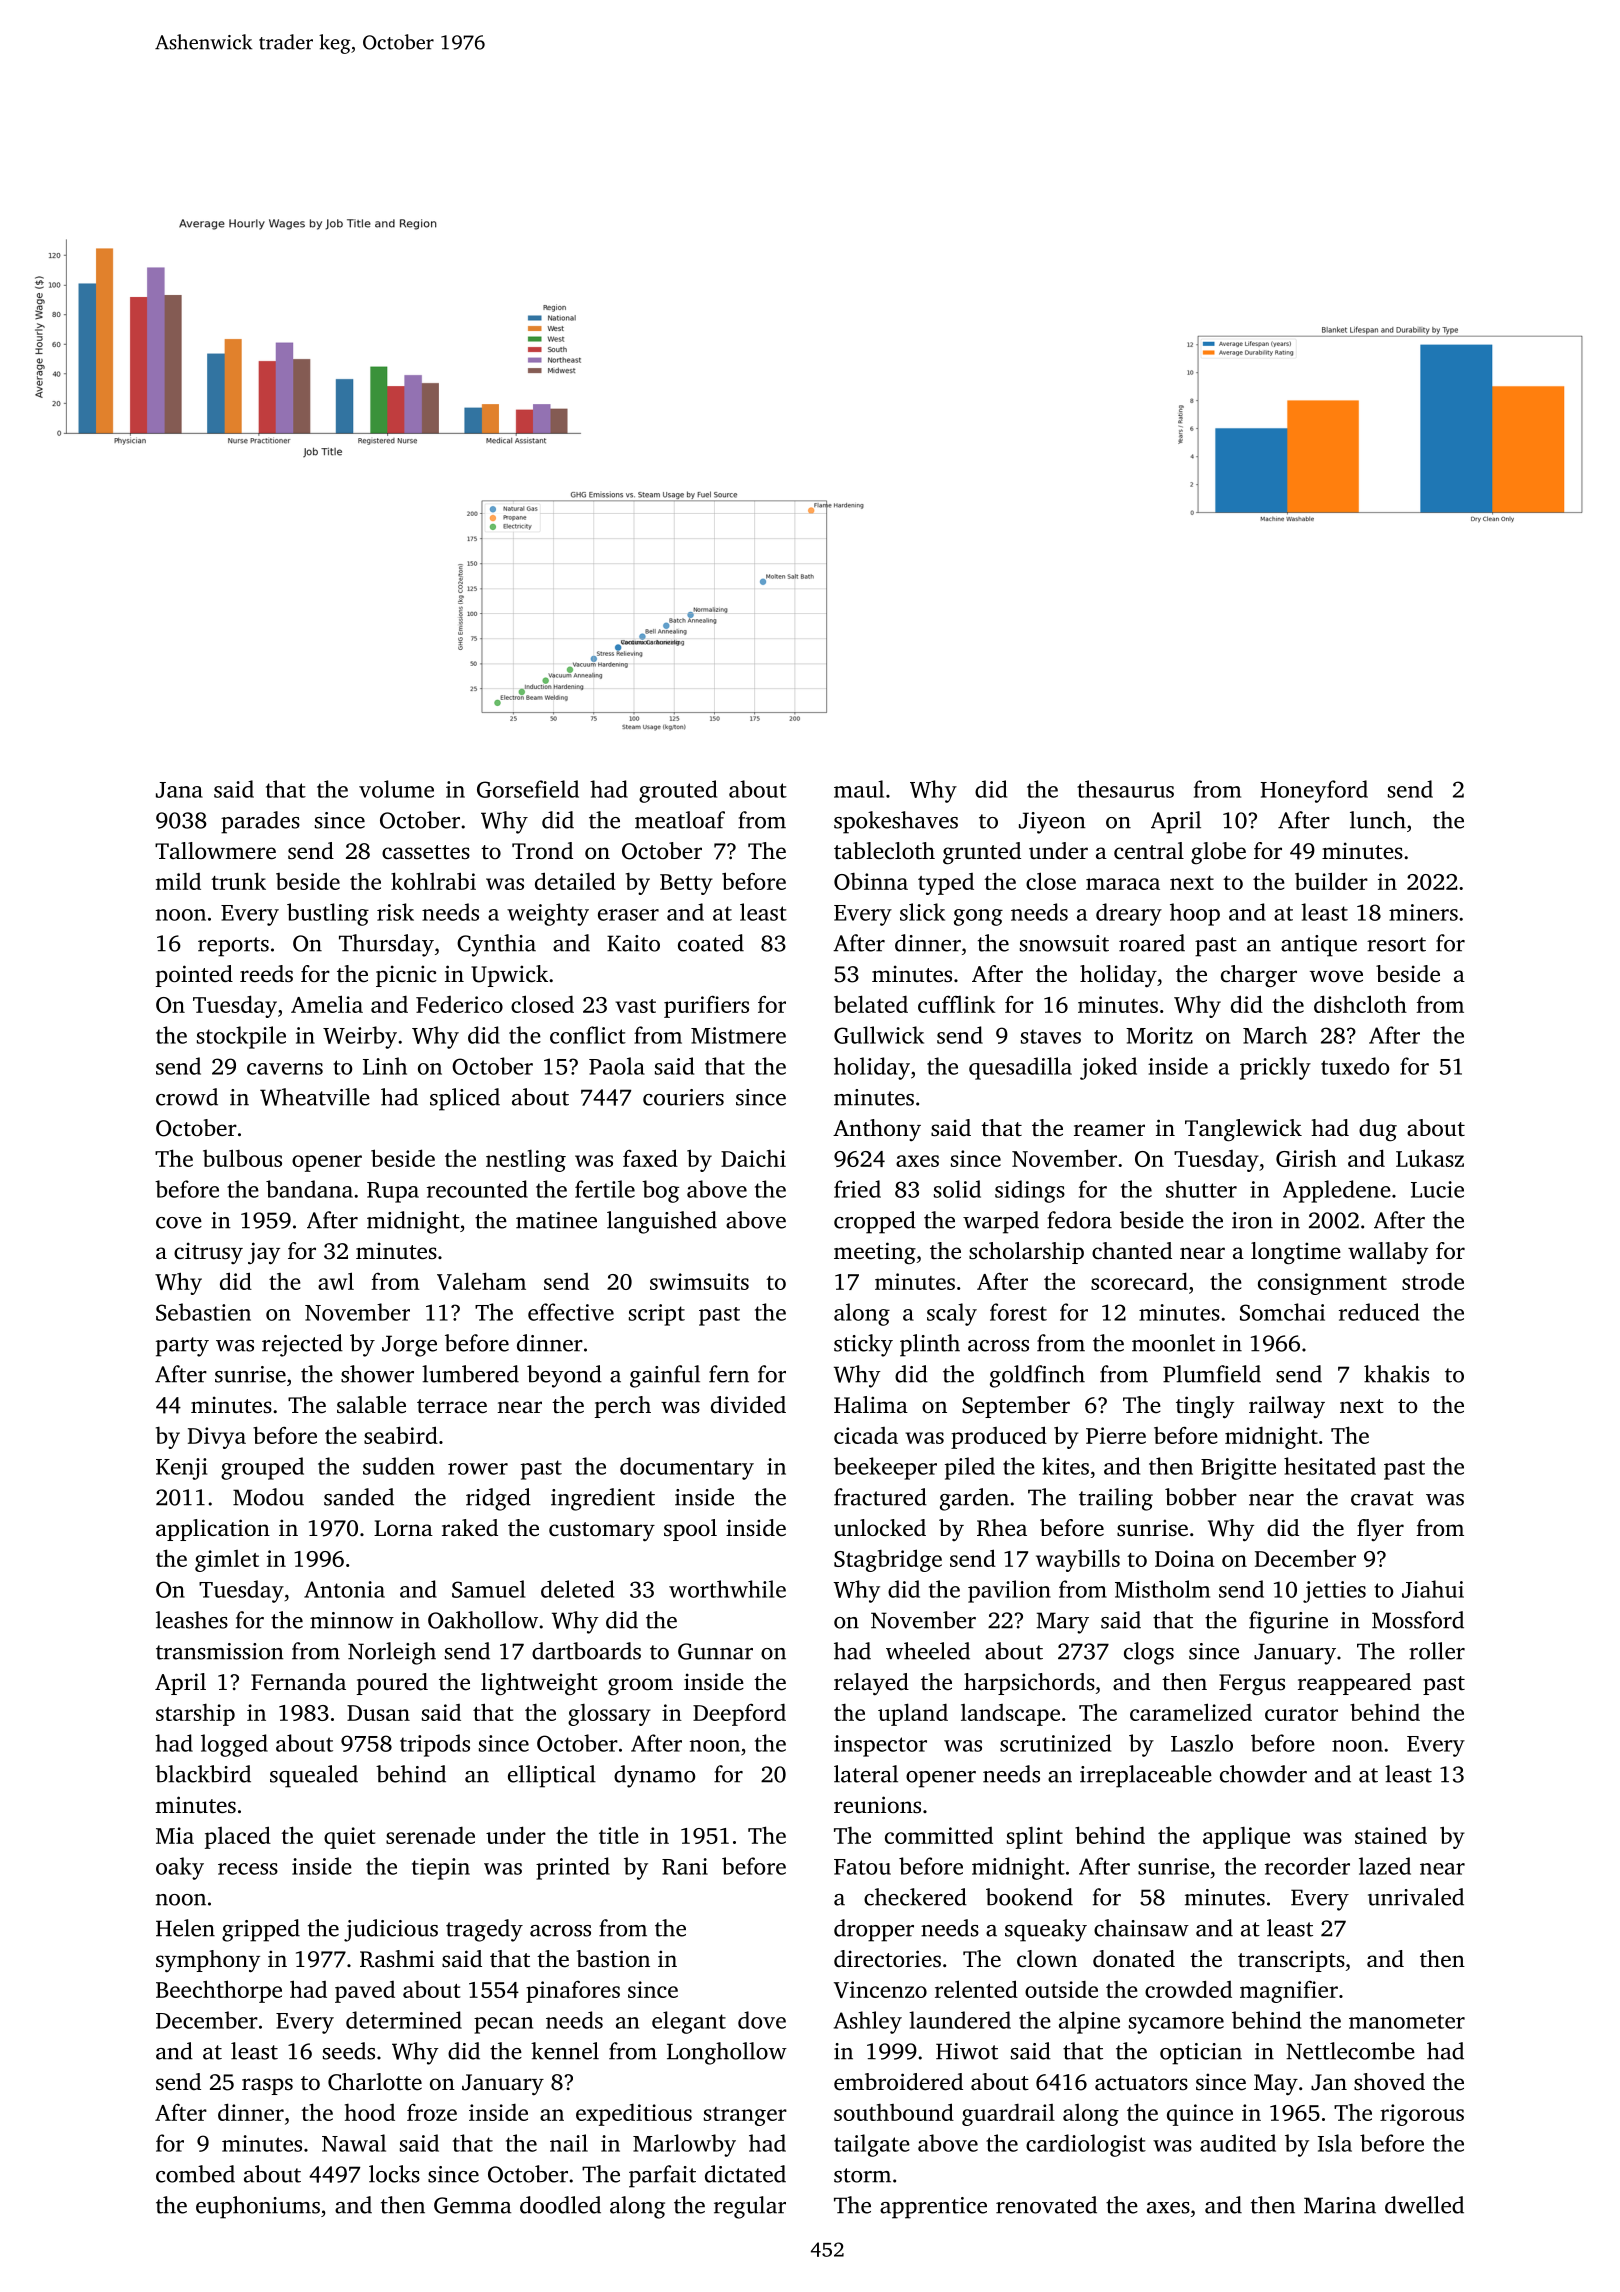 The width and height of the screenshot is (1620, 2292). What do you see at coordinates (1001, 1222) in the screenshot?
I see `warped` at bounding box center [1001, 1222].
